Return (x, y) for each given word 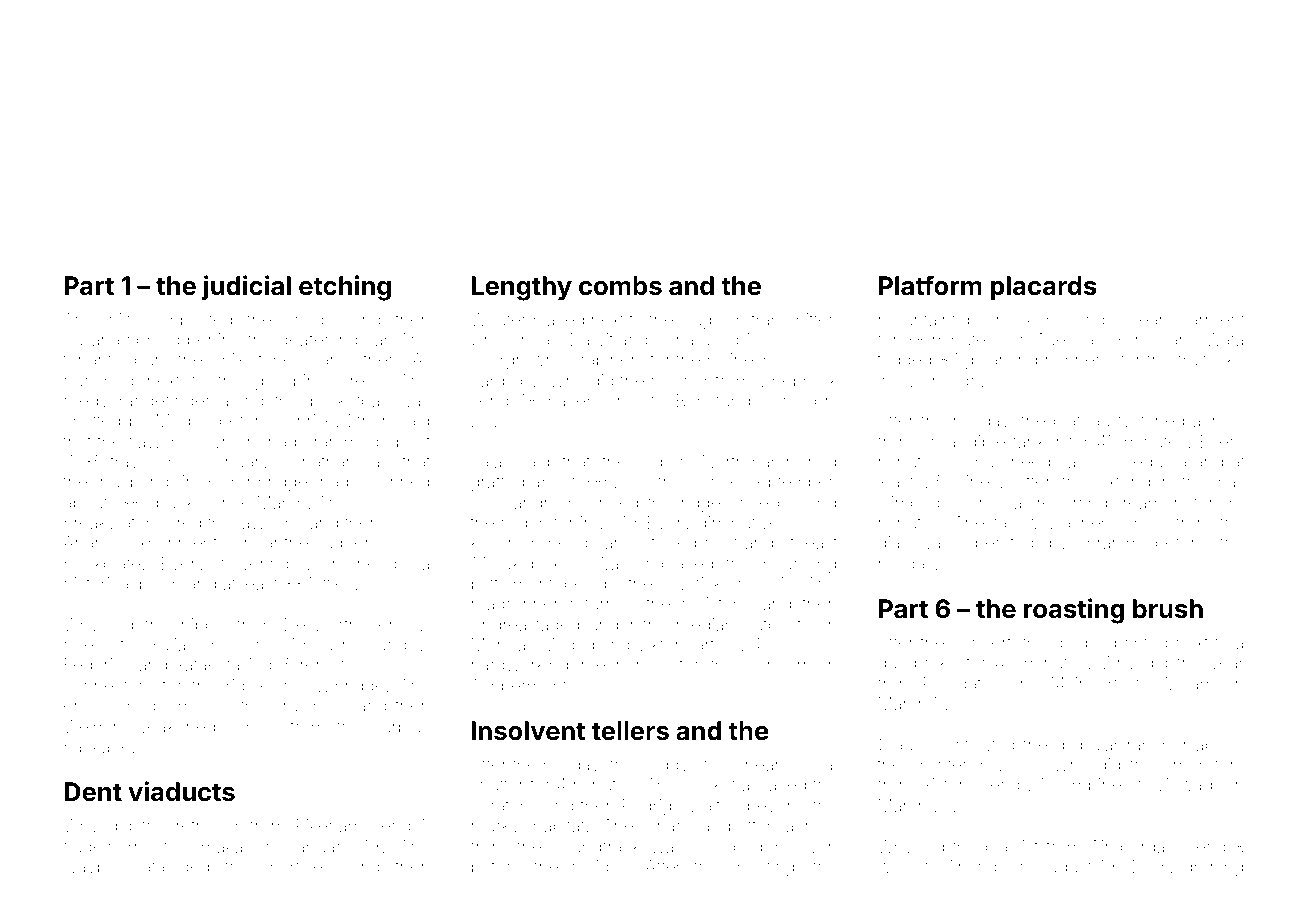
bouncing (799, 565)
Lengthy (522, 288)
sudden (344, 542)
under (612, 624)
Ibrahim (1111, 542)
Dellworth (321, 624)
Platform (930, 285)
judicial (246, 287)
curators (502, 807)
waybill (90, 868)
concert (981, 644)
